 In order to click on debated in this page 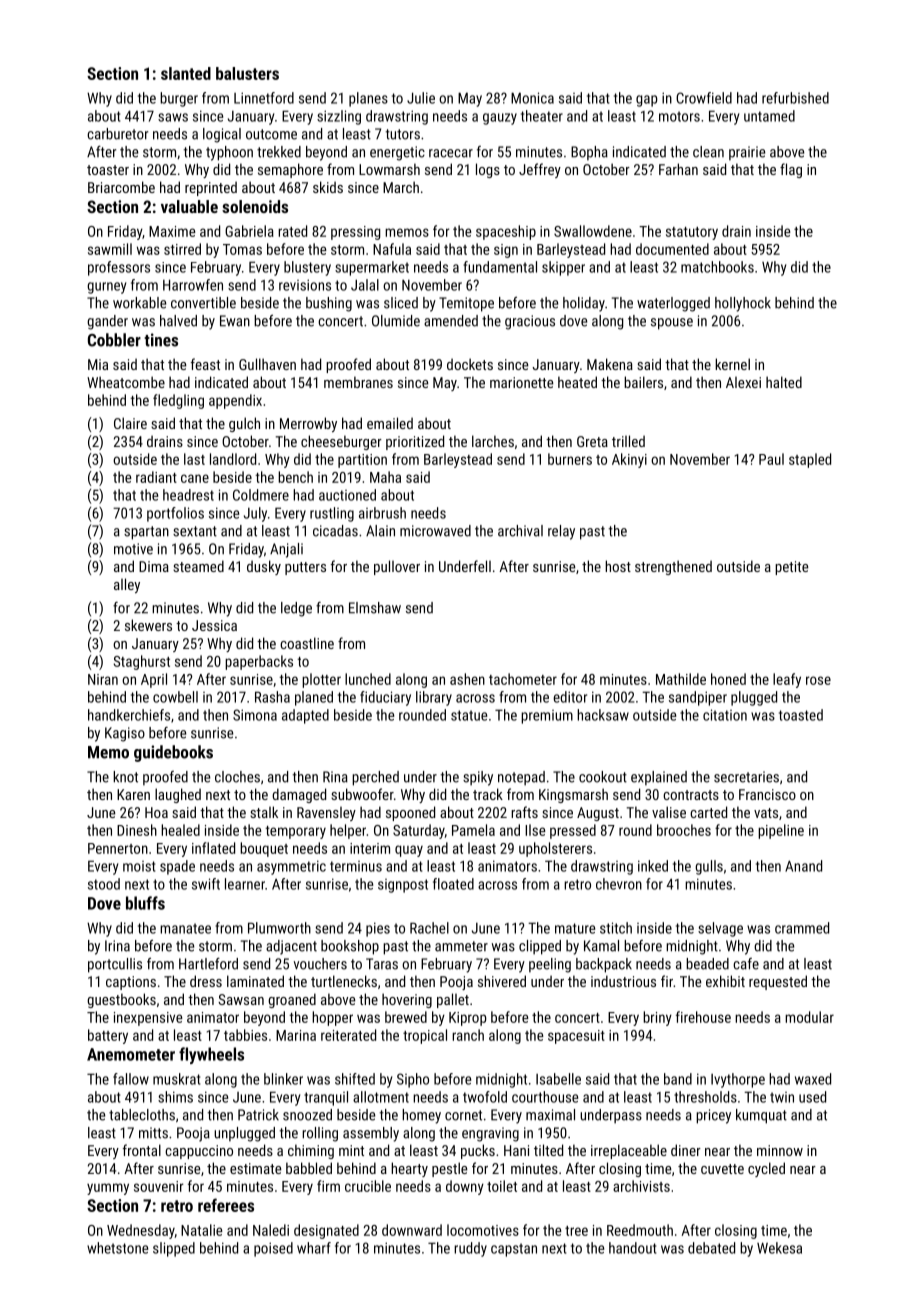, I will do `click(711, 1248)`.
